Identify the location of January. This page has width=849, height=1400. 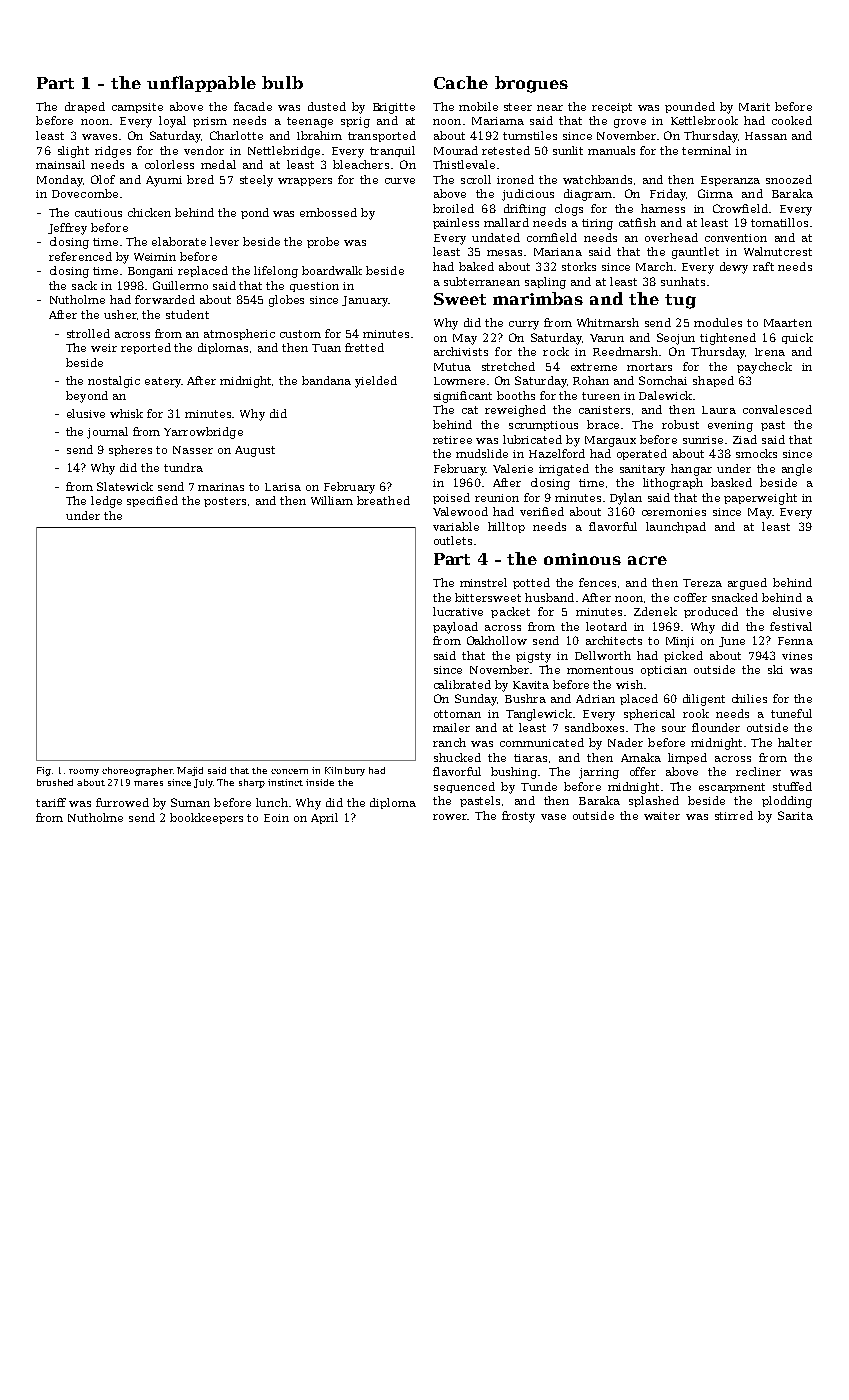
(365, 301).
